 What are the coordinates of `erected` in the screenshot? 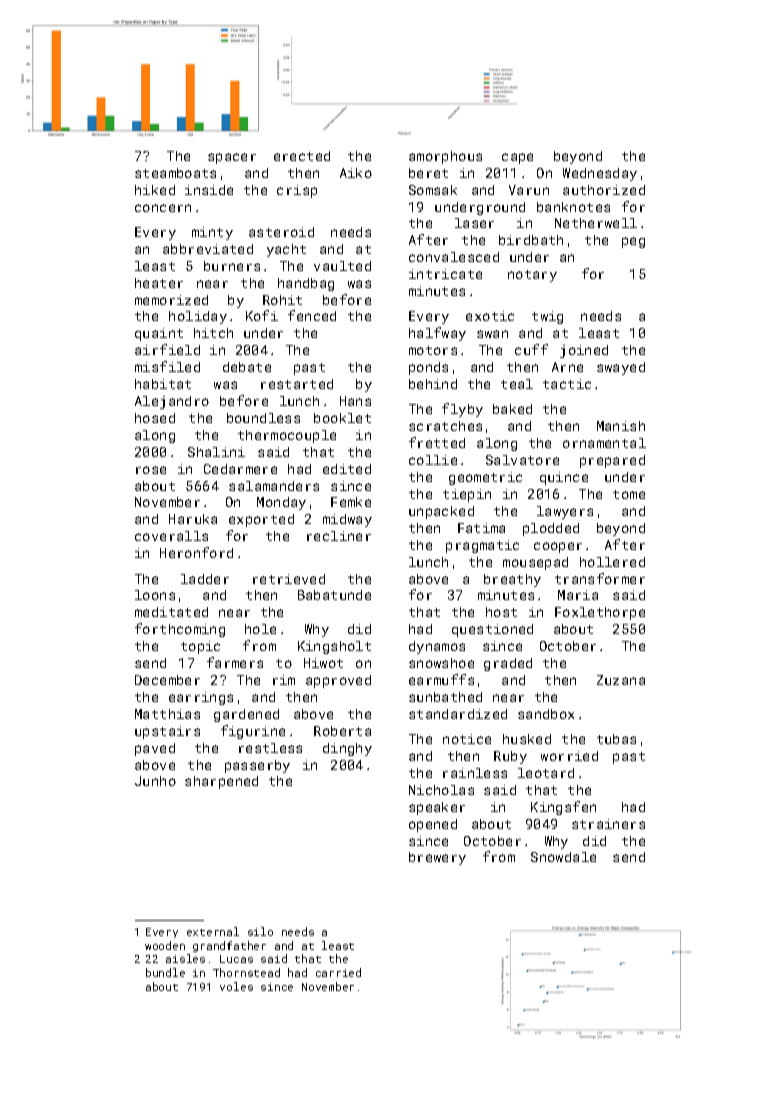 It's located at (302, 156).
